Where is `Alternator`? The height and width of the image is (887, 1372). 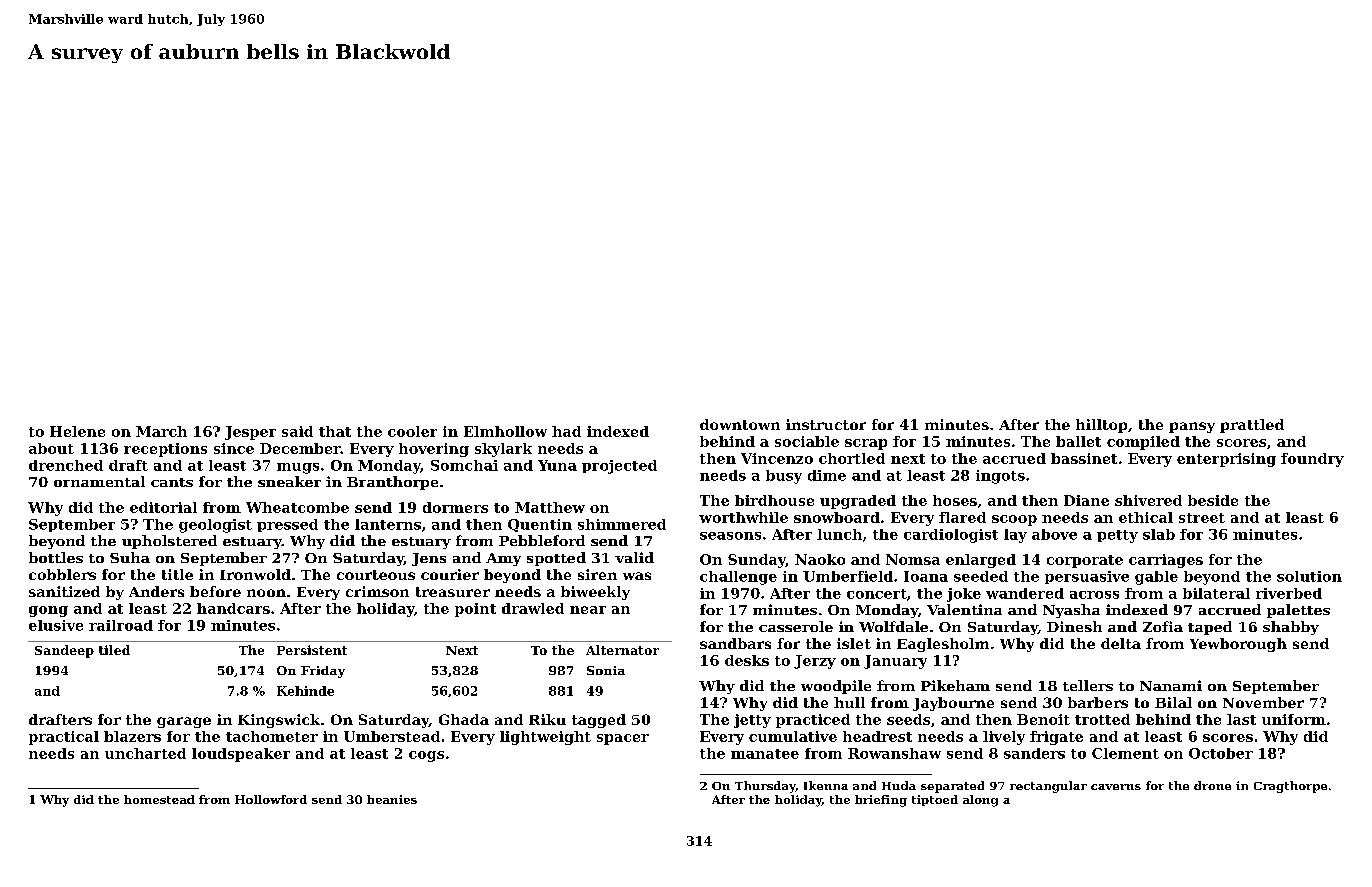 Alternator is located at coordinates (622, 650).
